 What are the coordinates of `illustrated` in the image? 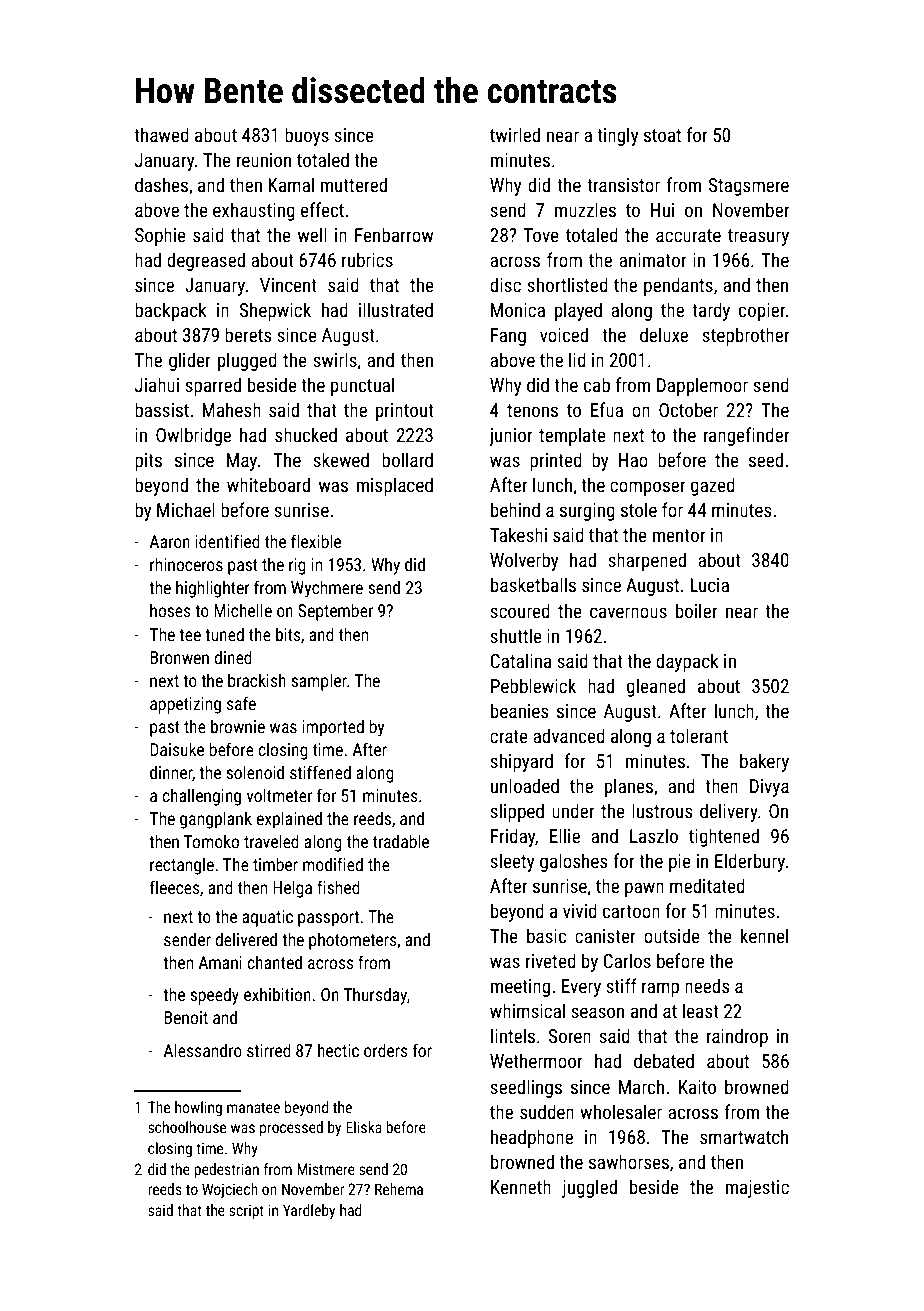 It's located at (396, 309).
